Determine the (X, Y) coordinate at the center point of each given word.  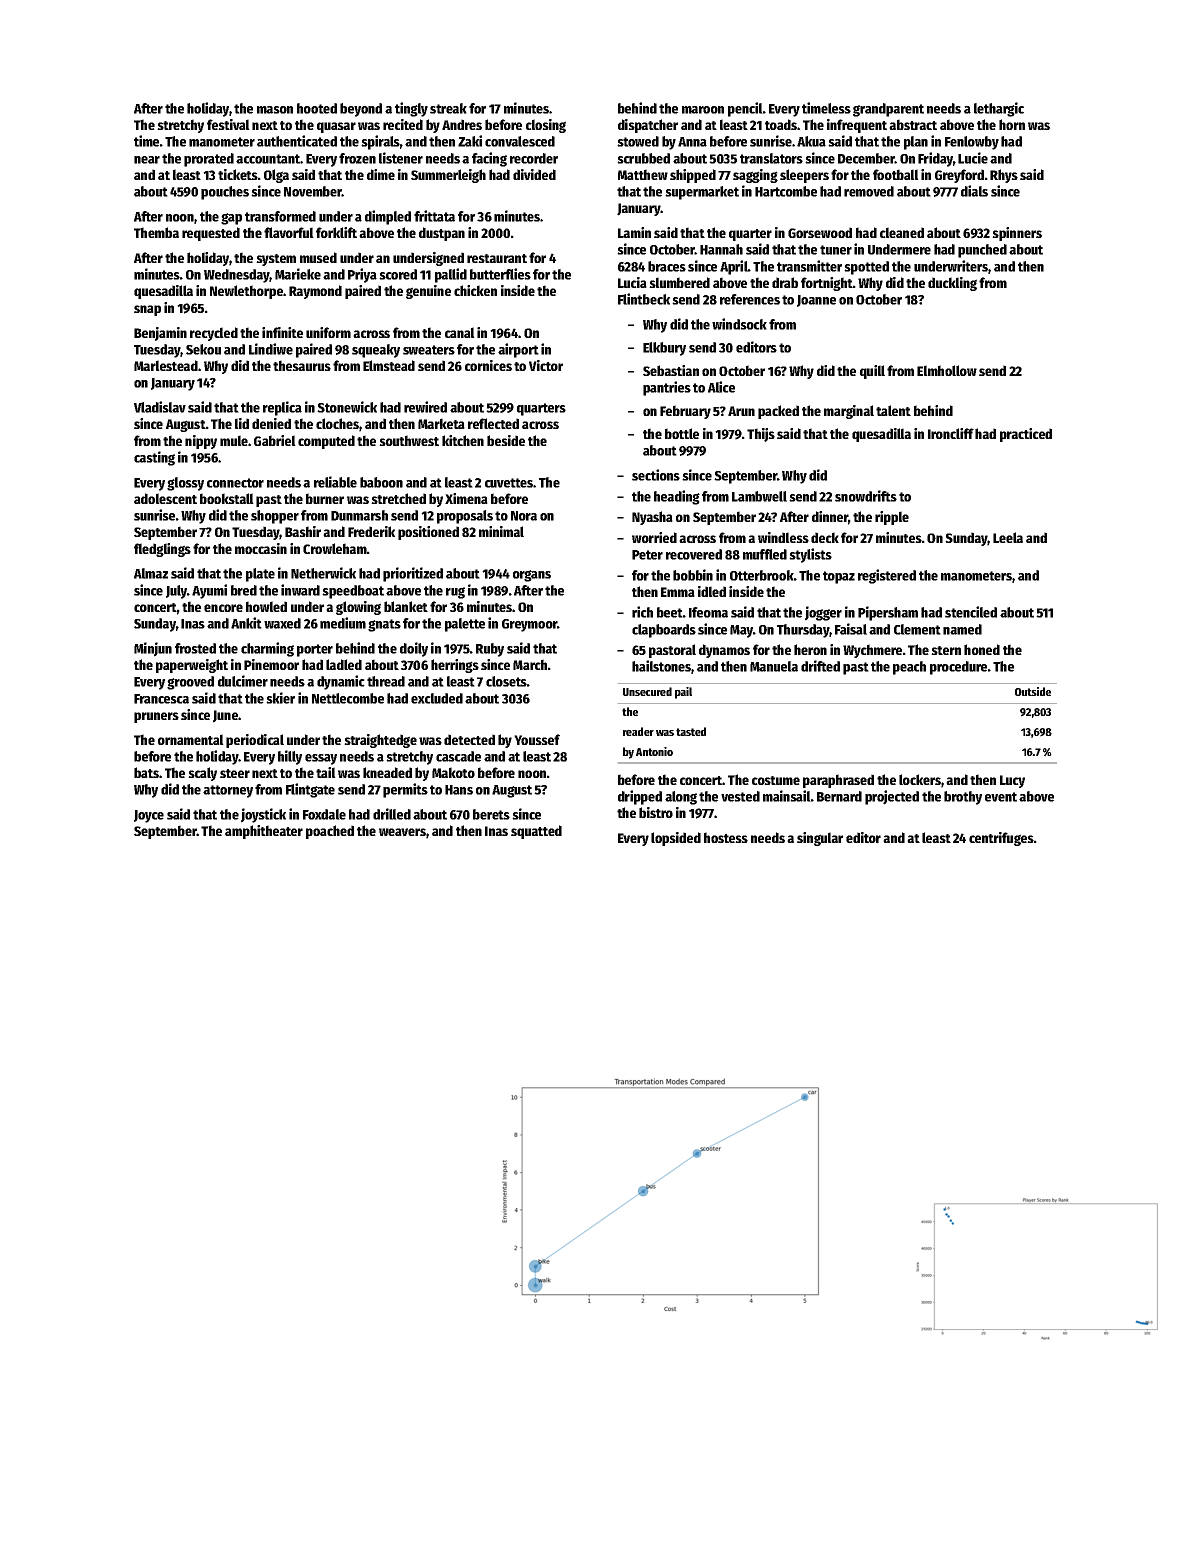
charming (267, 649)
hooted (317, 108)
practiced (1026, 435)
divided (534, 174)
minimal (501, 531)
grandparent (888, 110)
